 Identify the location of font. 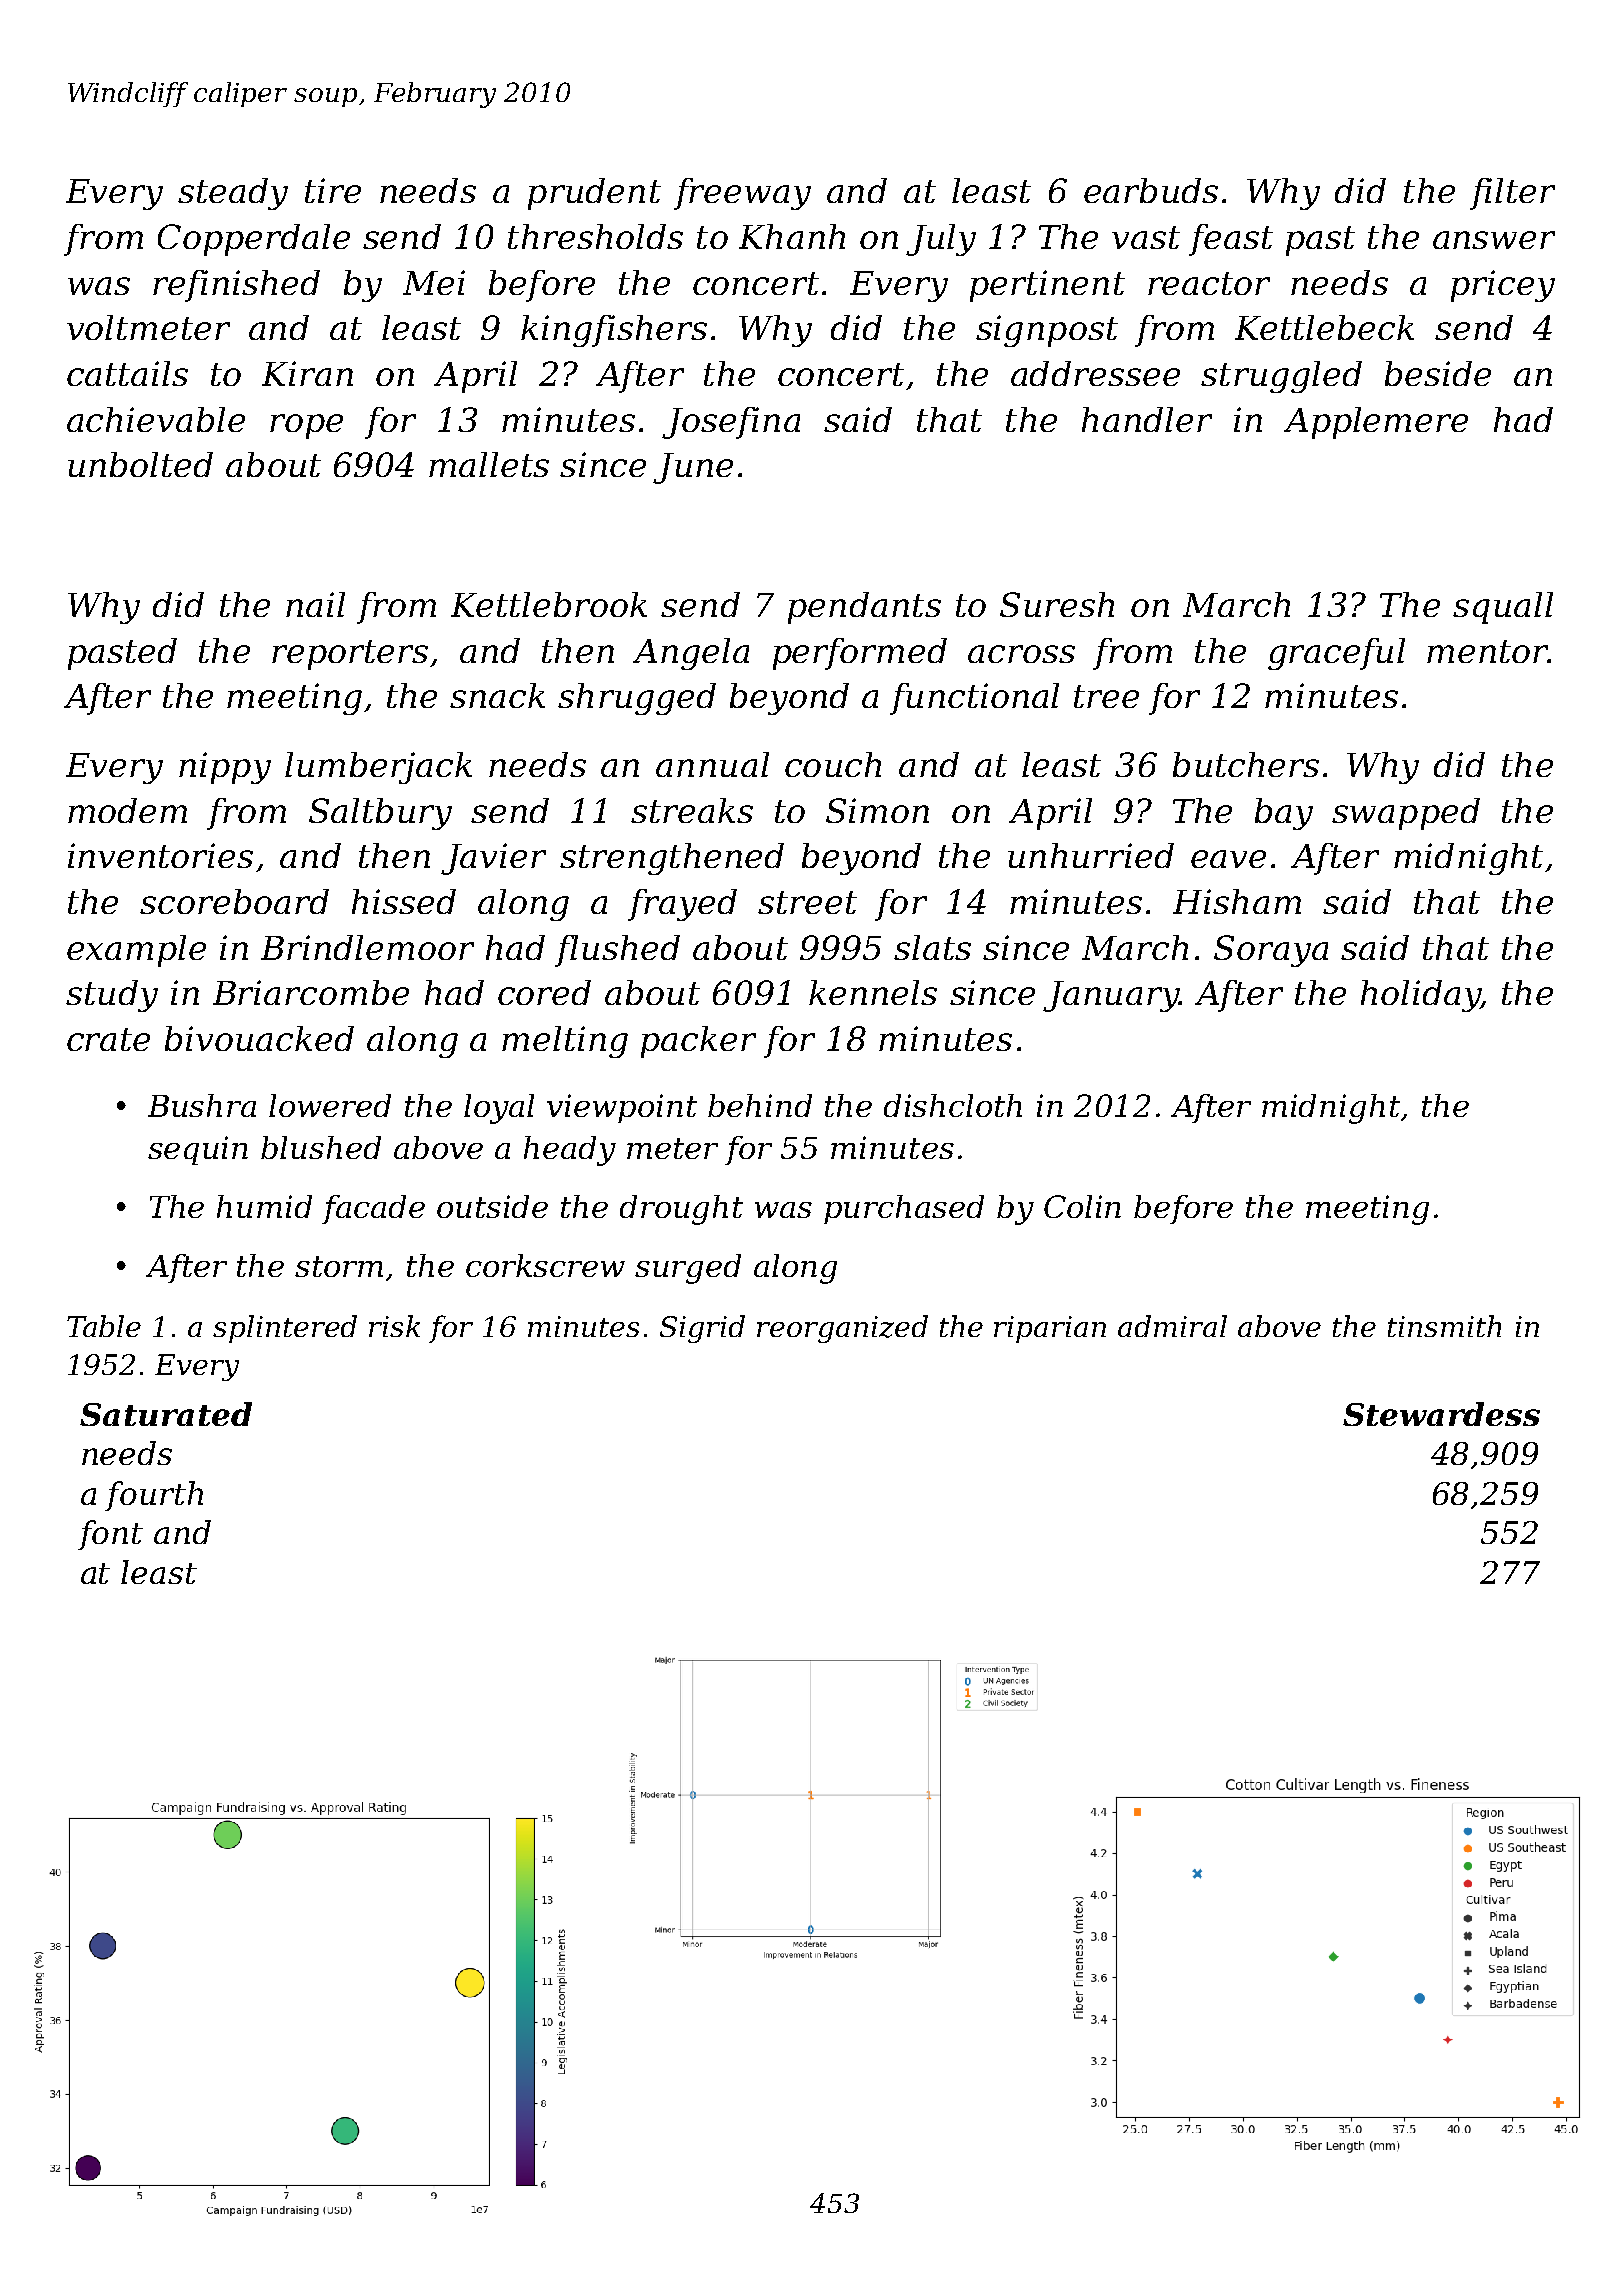
(110, 1535).
